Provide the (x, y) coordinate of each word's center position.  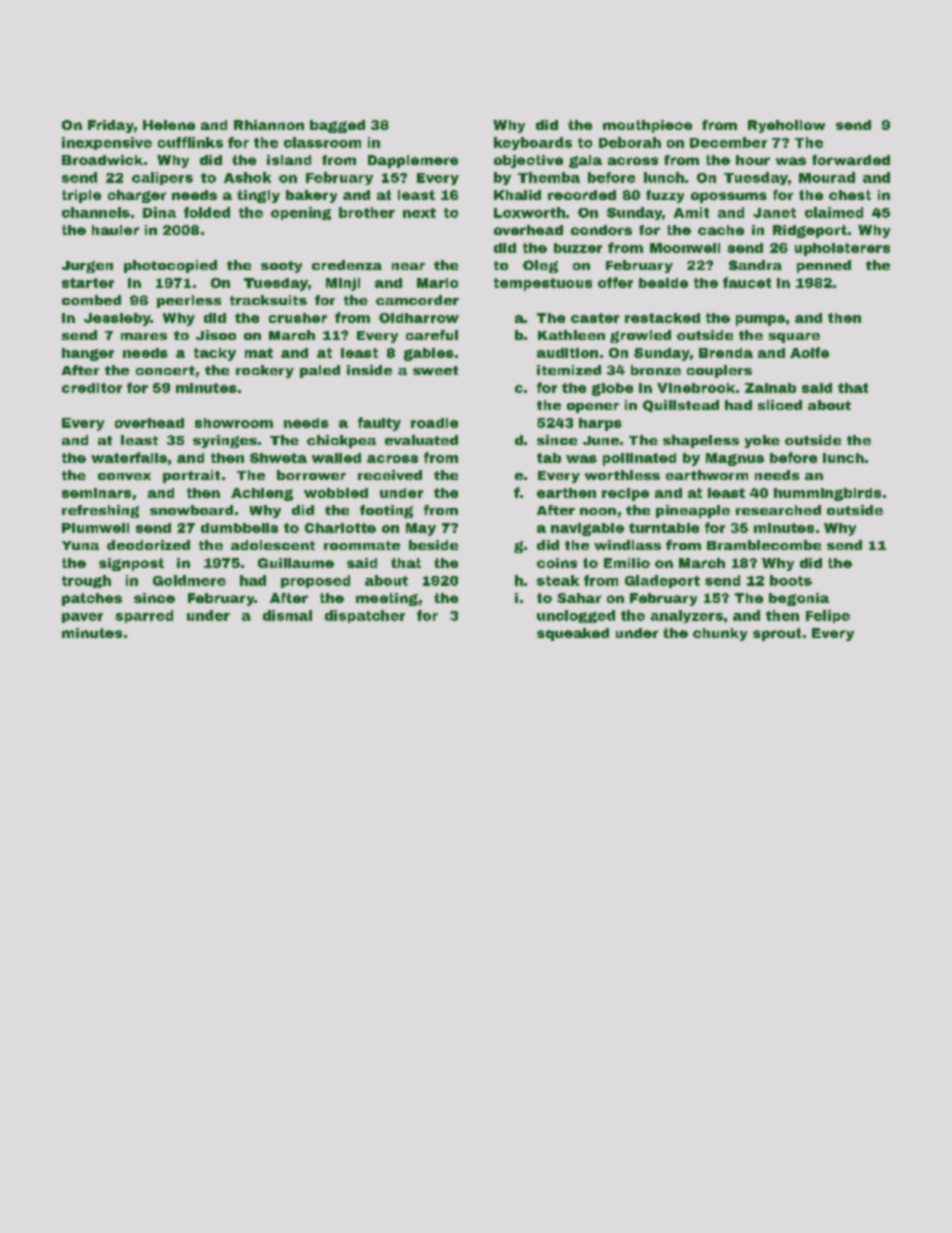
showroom (234, 423)
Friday (111, 126)
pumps (760, 320)
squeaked (573, 634)
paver (82, 618)
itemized (569, 370)
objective (528, 161)
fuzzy (665, 196)
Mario (437, 283)
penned (824, 266)
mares (144, 336)
